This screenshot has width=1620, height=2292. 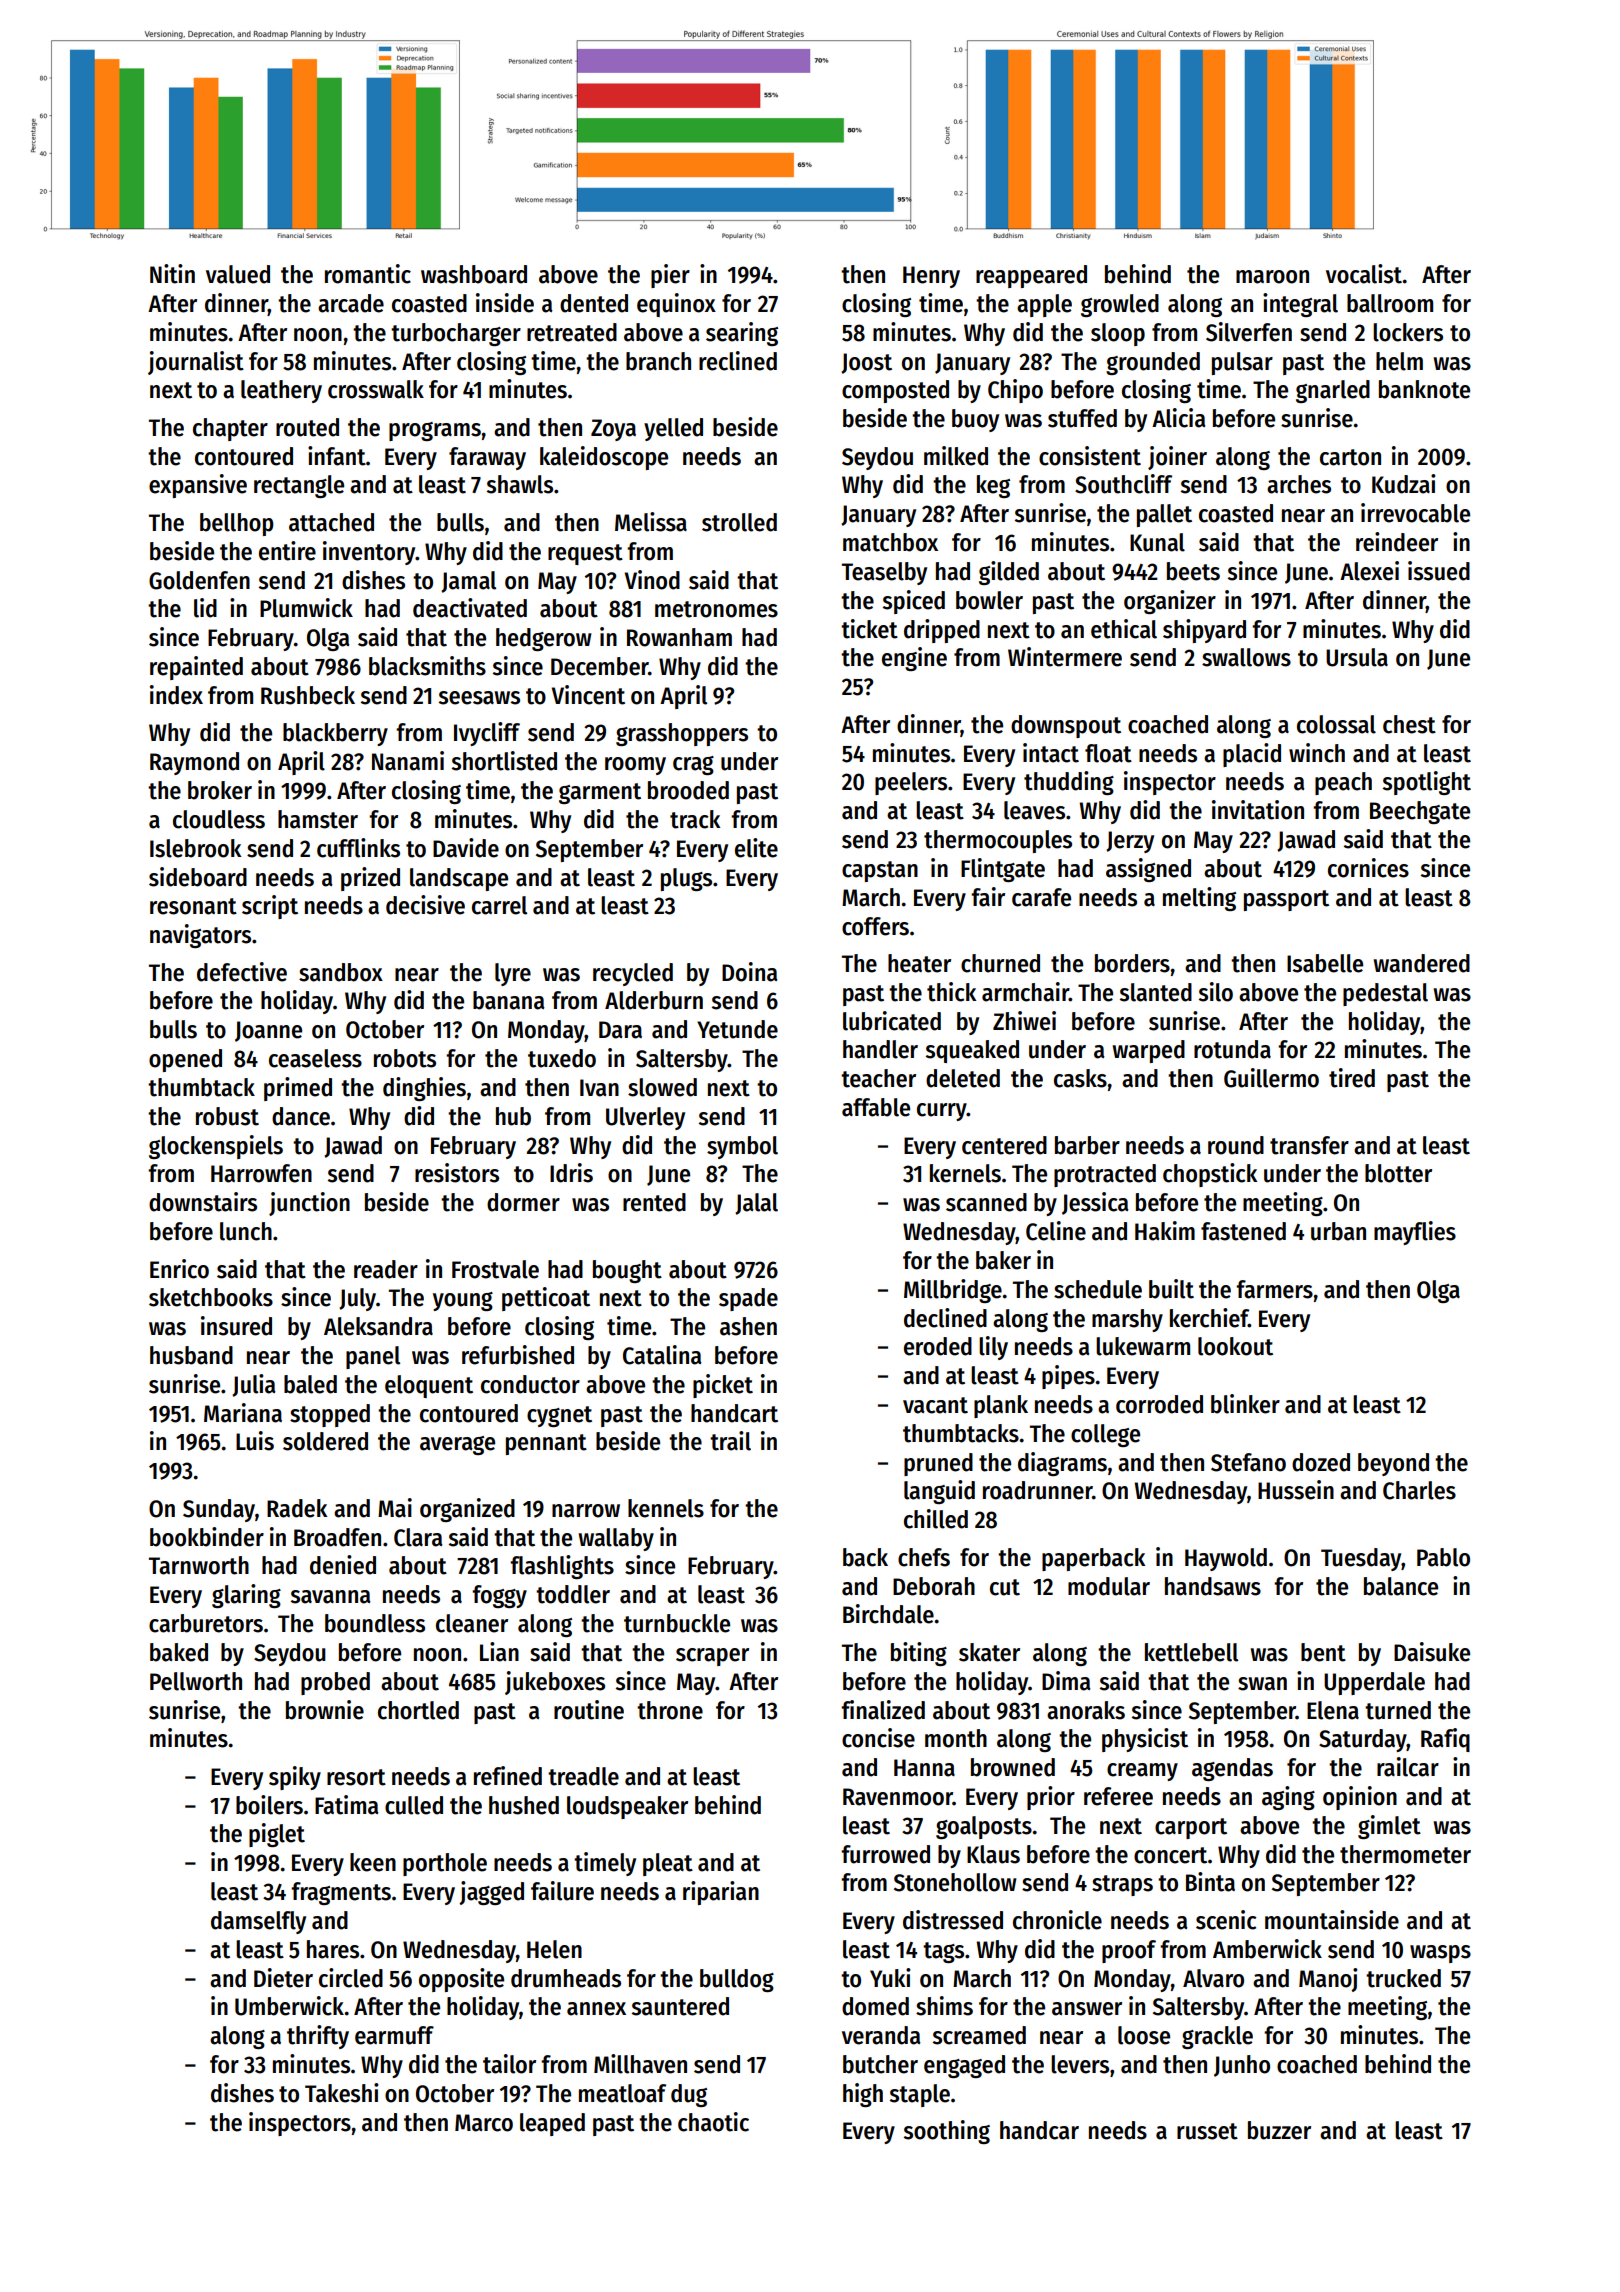 I want to click on chaotic, so click(x=713, y=2122).
